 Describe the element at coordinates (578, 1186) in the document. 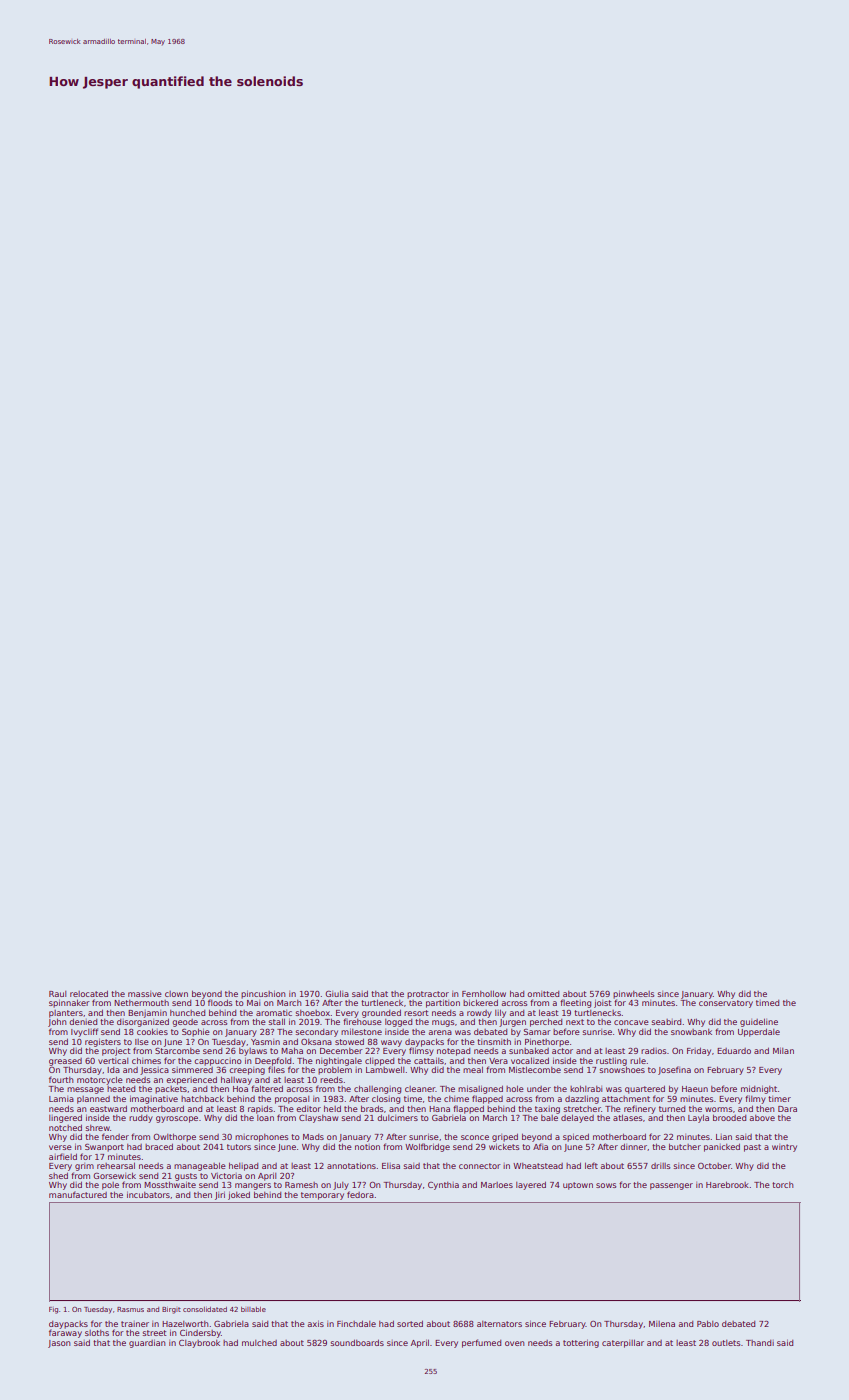

I see `uptown` at that location.
